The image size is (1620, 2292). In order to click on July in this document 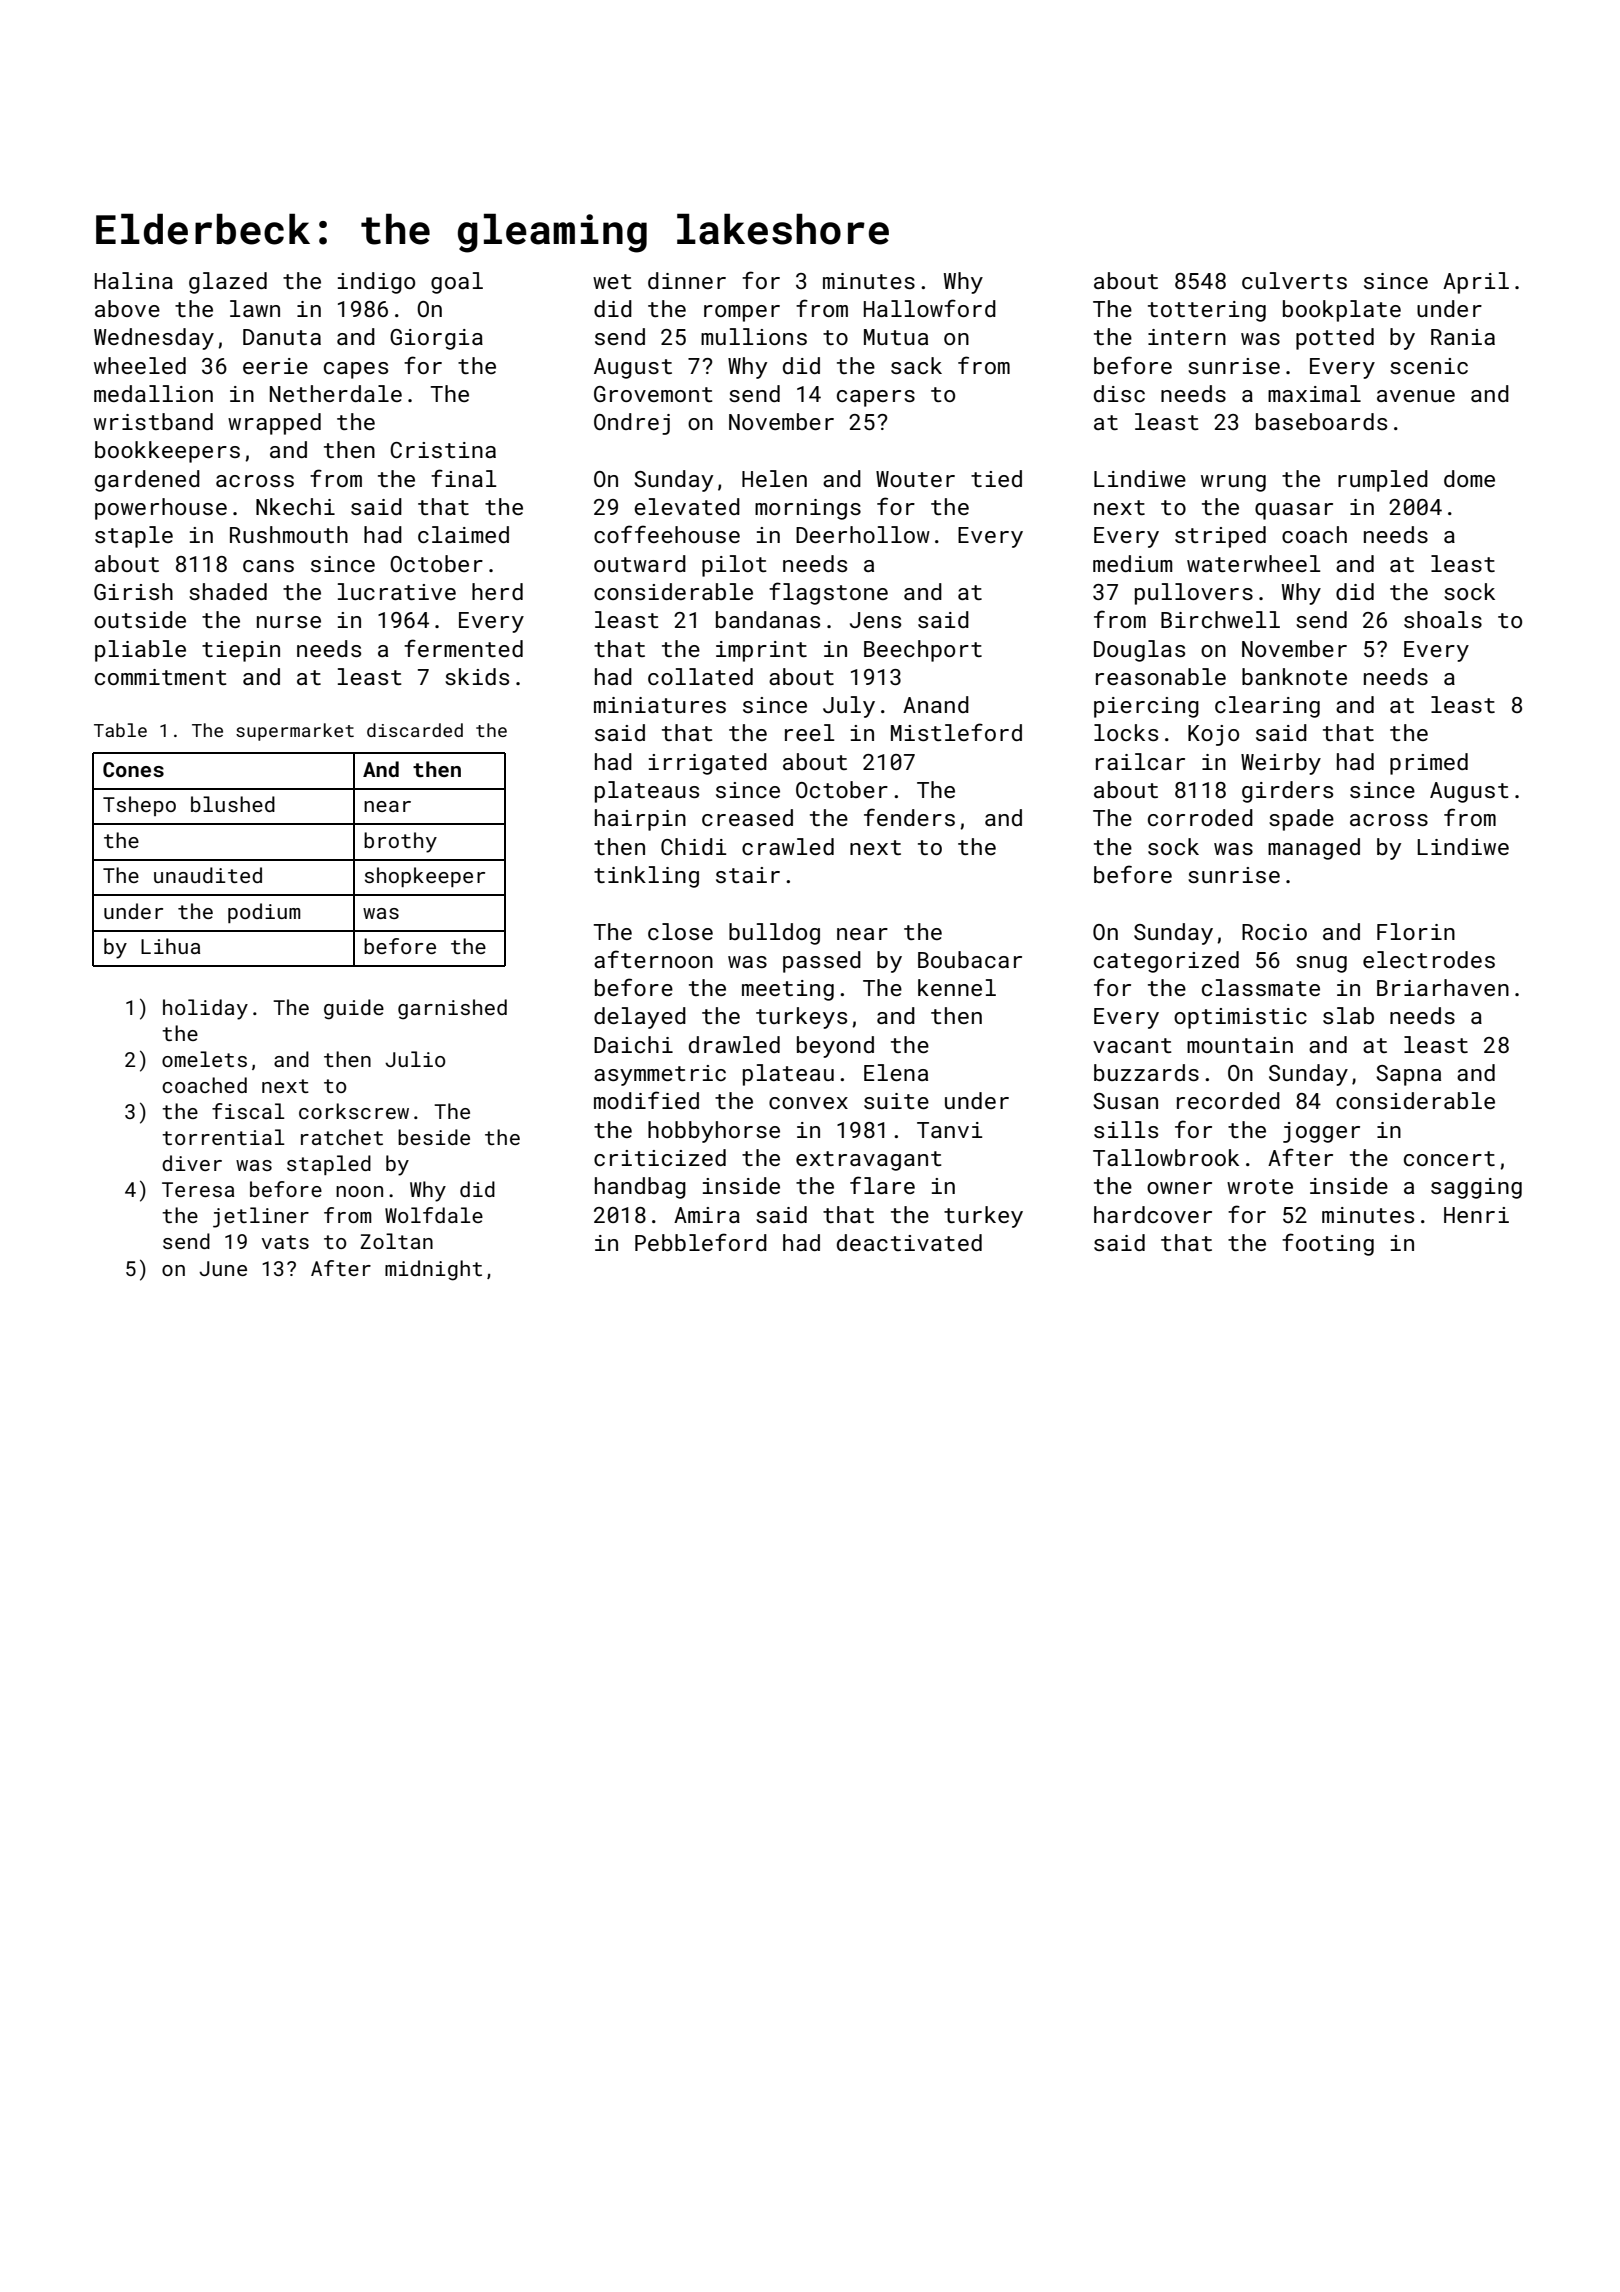, I will do `click(849, 707)`.
